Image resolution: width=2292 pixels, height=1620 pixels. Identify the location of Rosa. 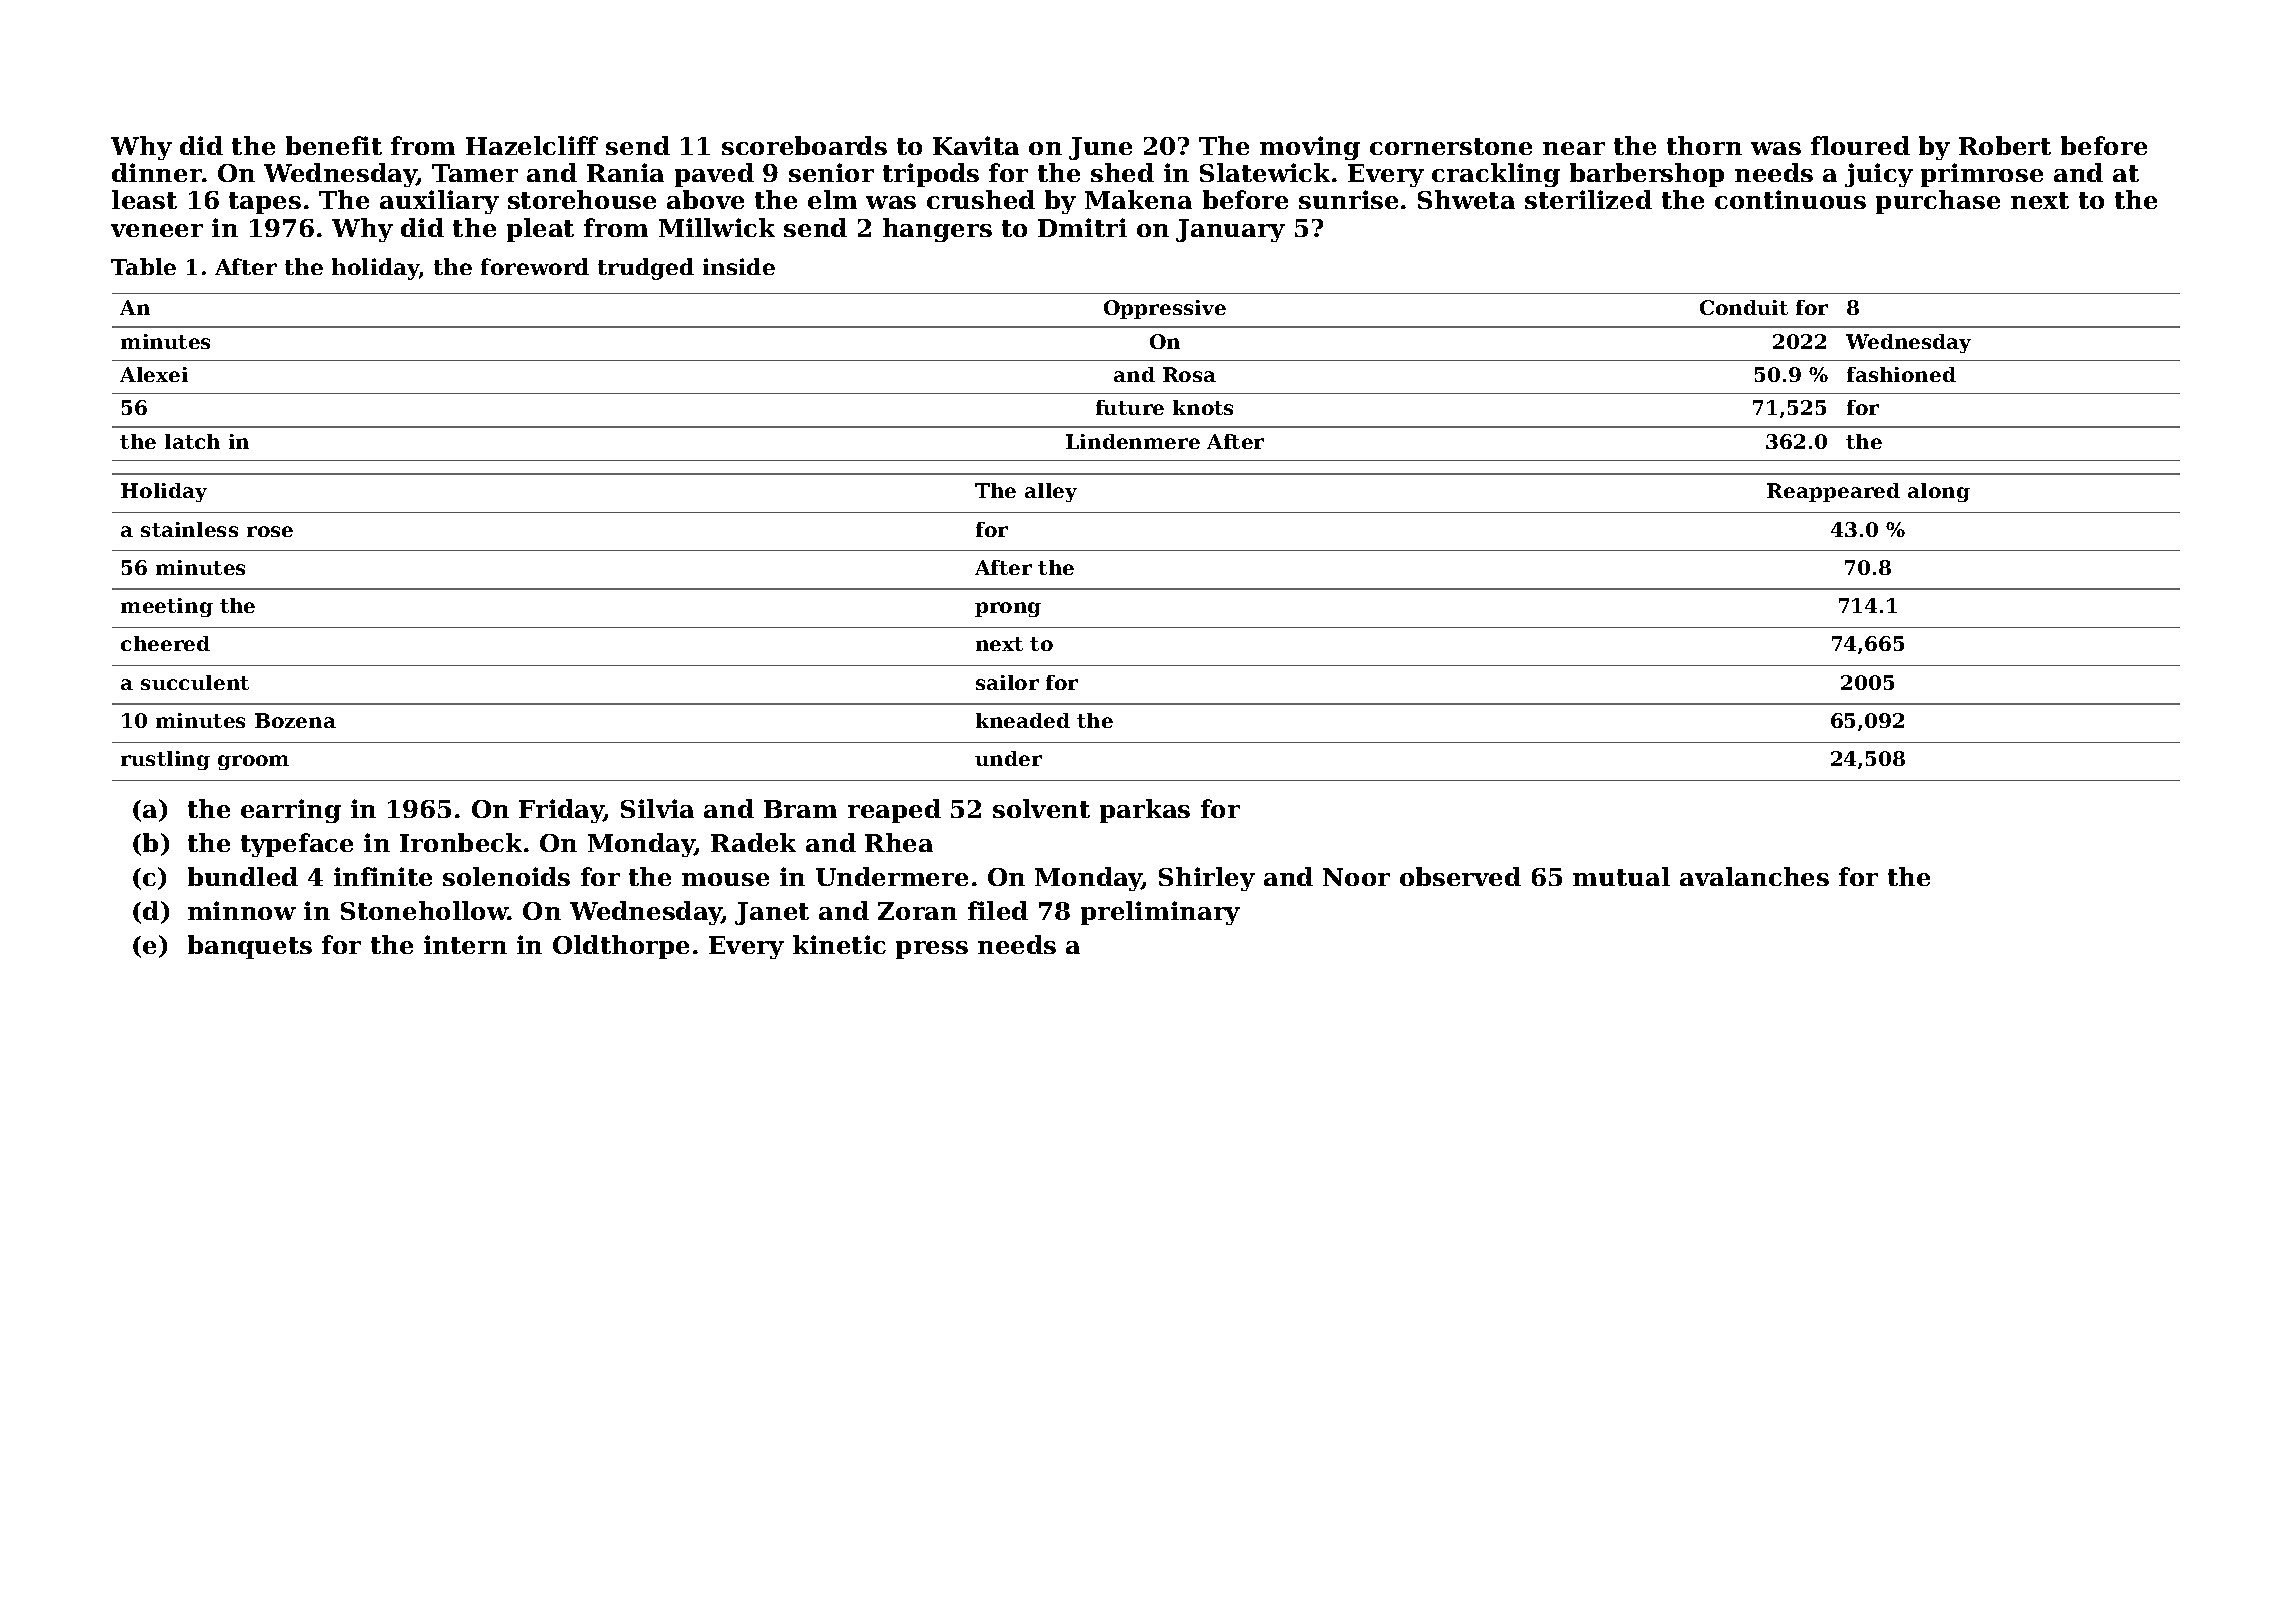
(1189, 374).
